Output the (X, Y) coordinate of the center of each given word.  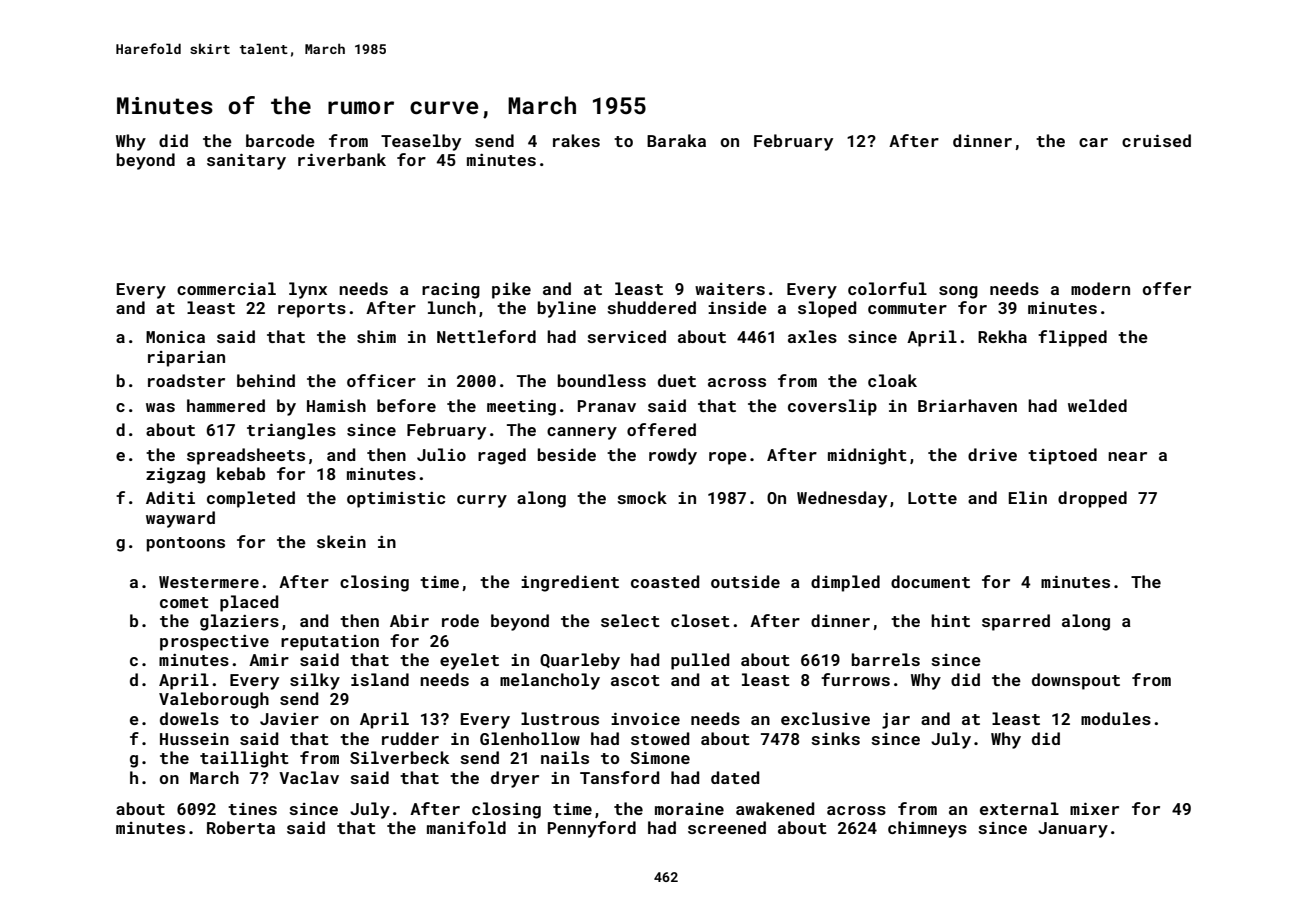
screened (727, 827)
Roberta (241, 827)
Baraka (676, 140)
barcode (280, 140)
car (1093, 142)
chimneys (927, 829)
